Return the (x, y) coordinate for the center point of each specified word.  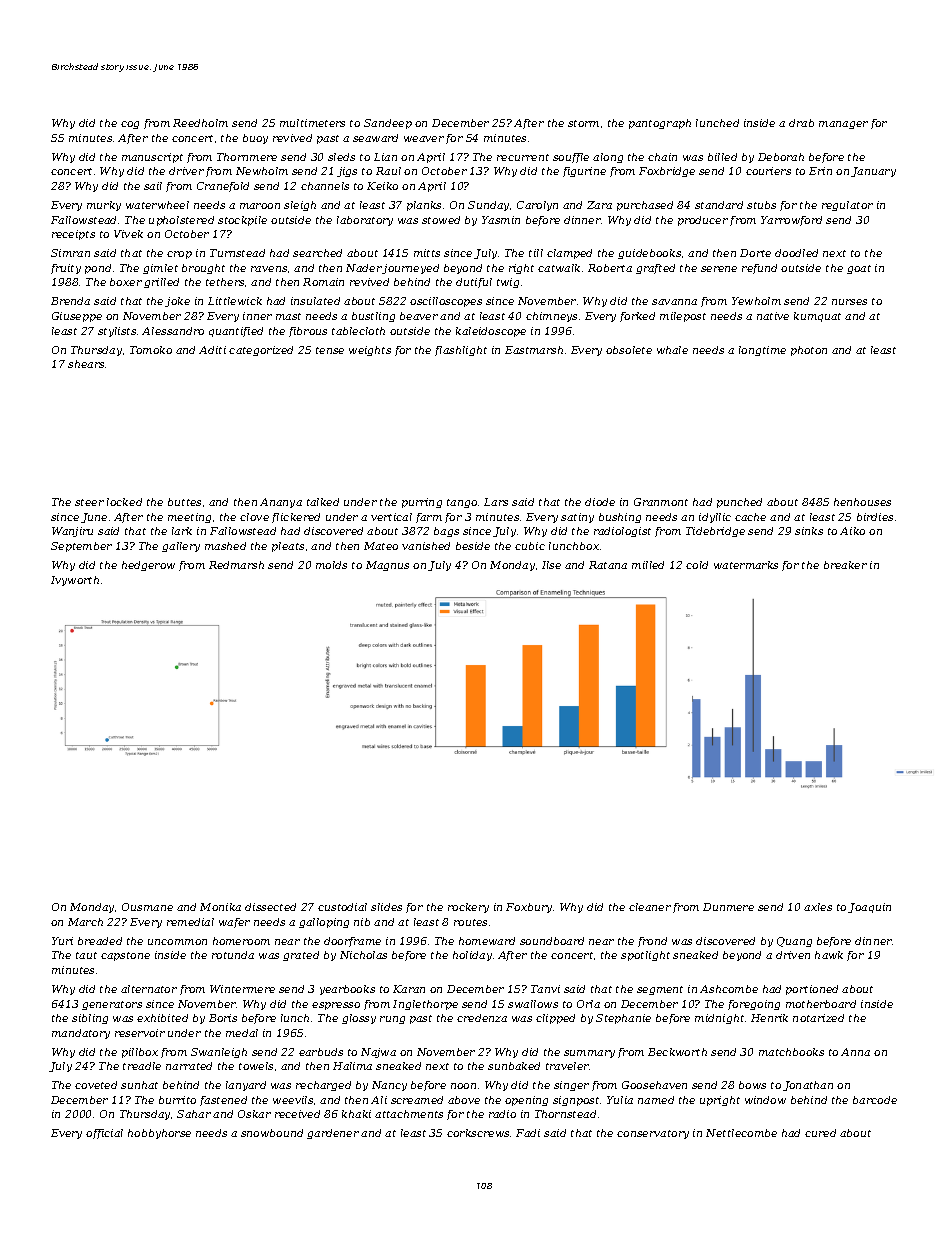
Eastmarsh (534, 350)
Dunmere (728, 907)
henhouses (862, 502)
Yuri (62, 941)
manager (843, 125)
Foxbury (529, 908)
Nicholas (363, 955)
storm (583, 123)
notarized (818, 1018)
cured (820, 1133)
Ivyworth (75, 581)
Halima (352, 1066)
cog (130, 125)
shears (86, 364)
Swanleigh (219, 1053)
